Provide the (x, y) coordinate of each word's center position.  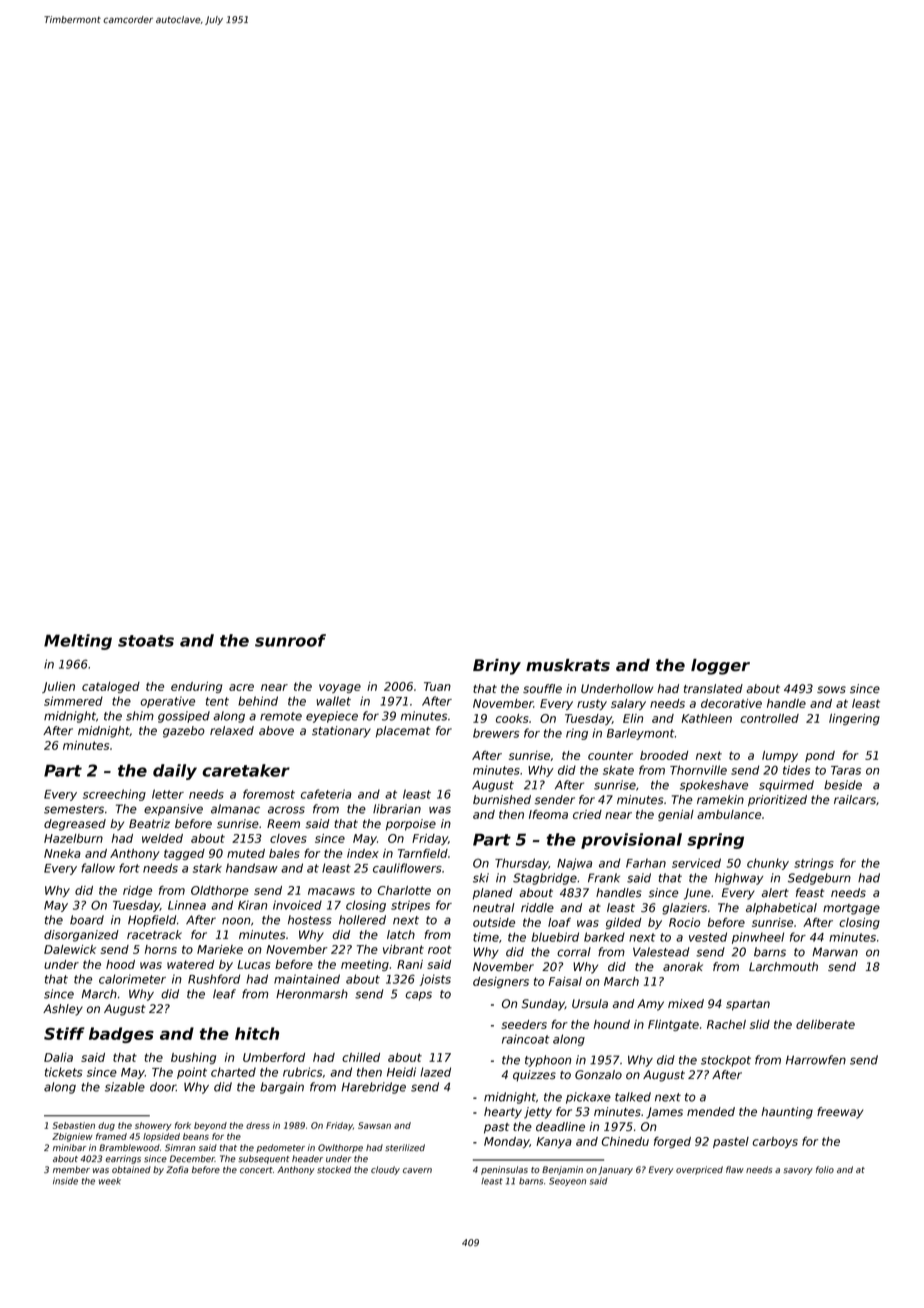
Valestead (661, 952)
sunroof (290, 640)
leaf (224, 994)
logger (720, 667)
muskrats (568, 665)
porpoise (411, 825)
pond (820, 756)
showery (153, 1126)
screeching (114, 795)
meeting (365, 965)
